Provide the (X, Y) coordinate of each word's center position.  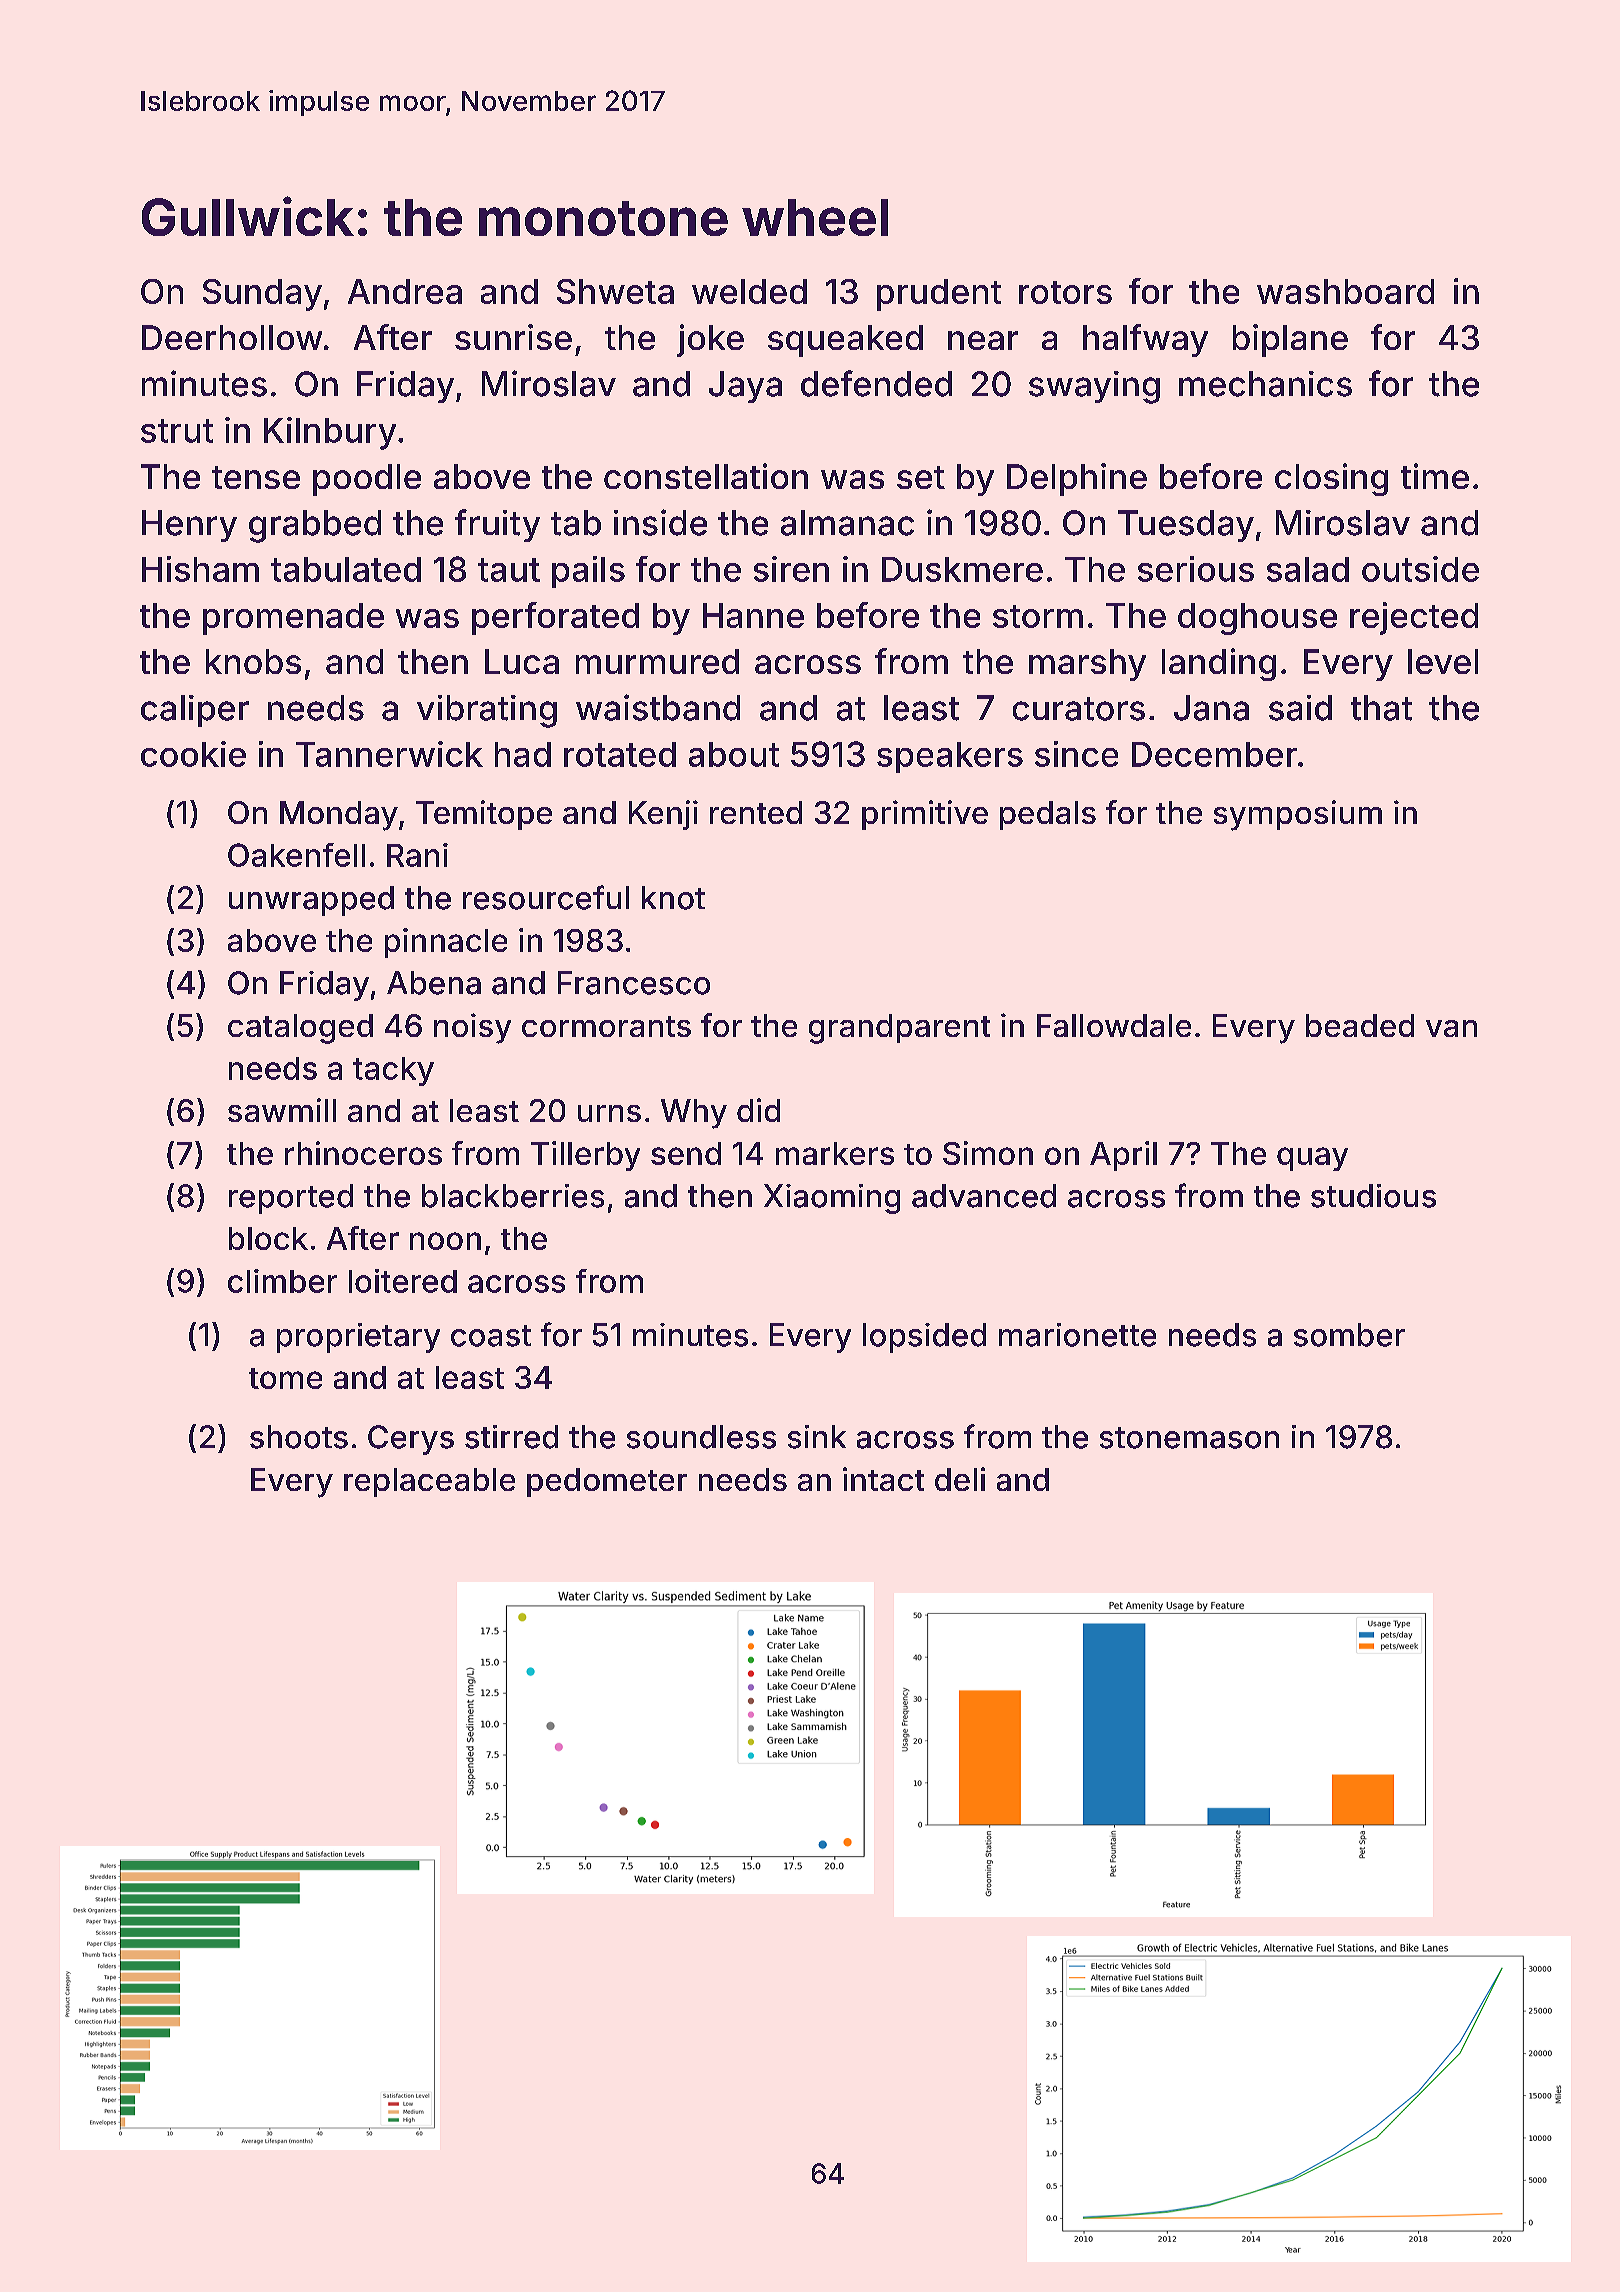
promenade (293, 619)
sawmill (282, 1110)
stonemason (1189, 1438)
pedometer (607, 1482)
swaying (1094, 387)
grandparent (899, 1029)
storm (1038, 616)
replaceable (429, 1482)
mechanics (1265, 384)
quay (1312, 1159)
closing (1331, 479)
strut (177, 431)
